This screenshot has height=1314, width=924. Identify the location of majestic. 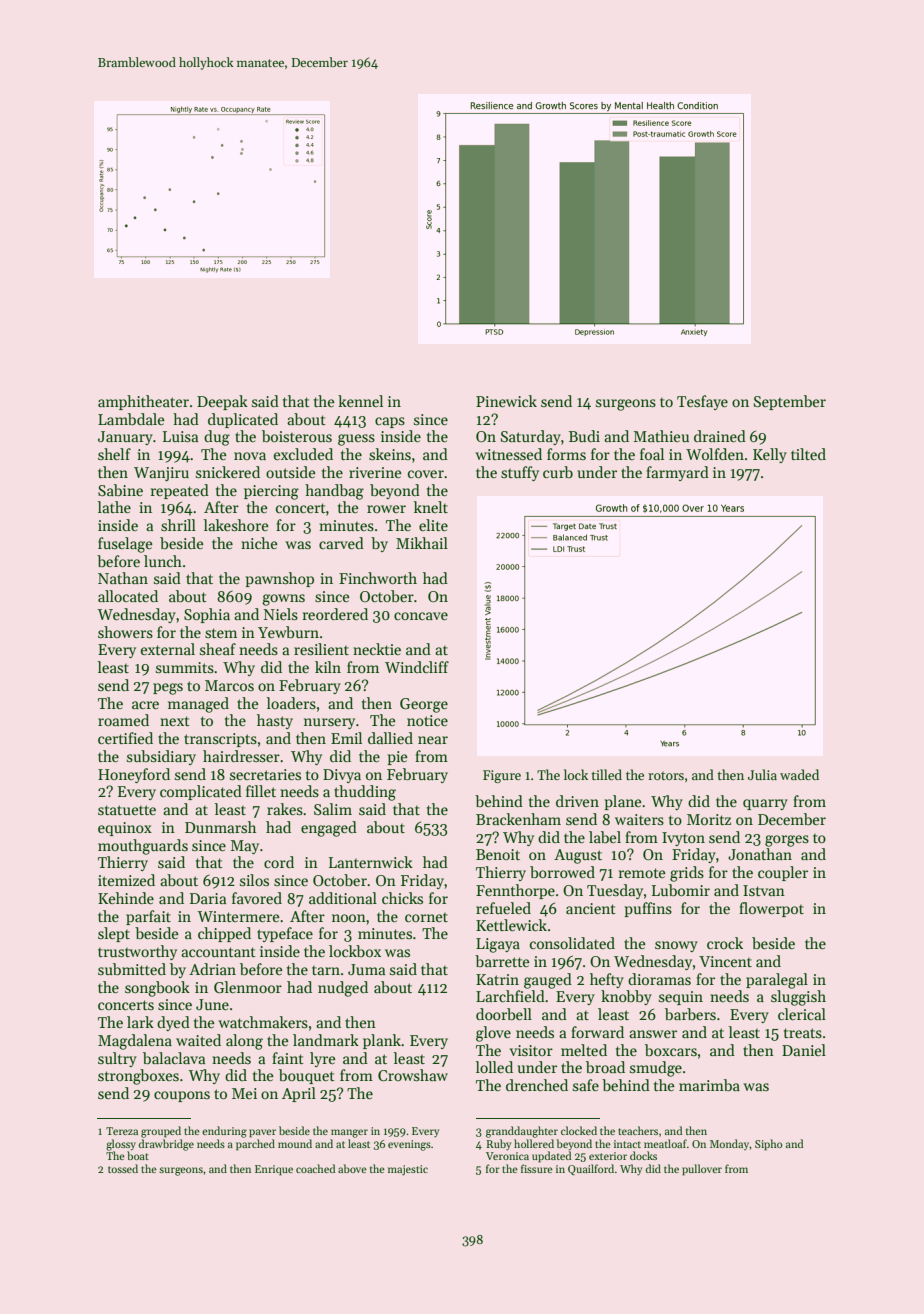
(408, 1170).
